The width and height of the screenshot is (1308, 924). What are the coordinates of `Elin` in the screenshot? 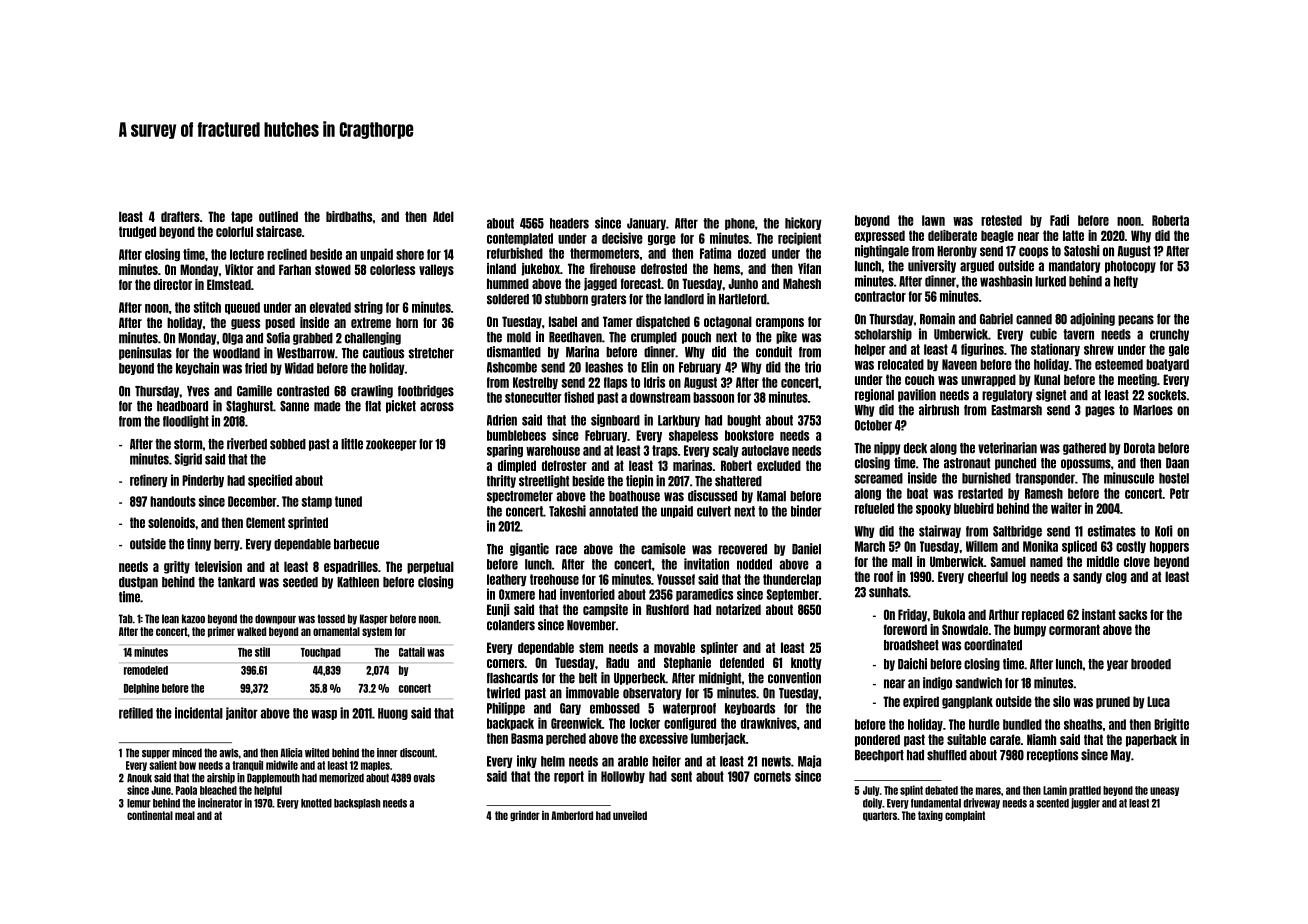 It's located at (649, 367).
